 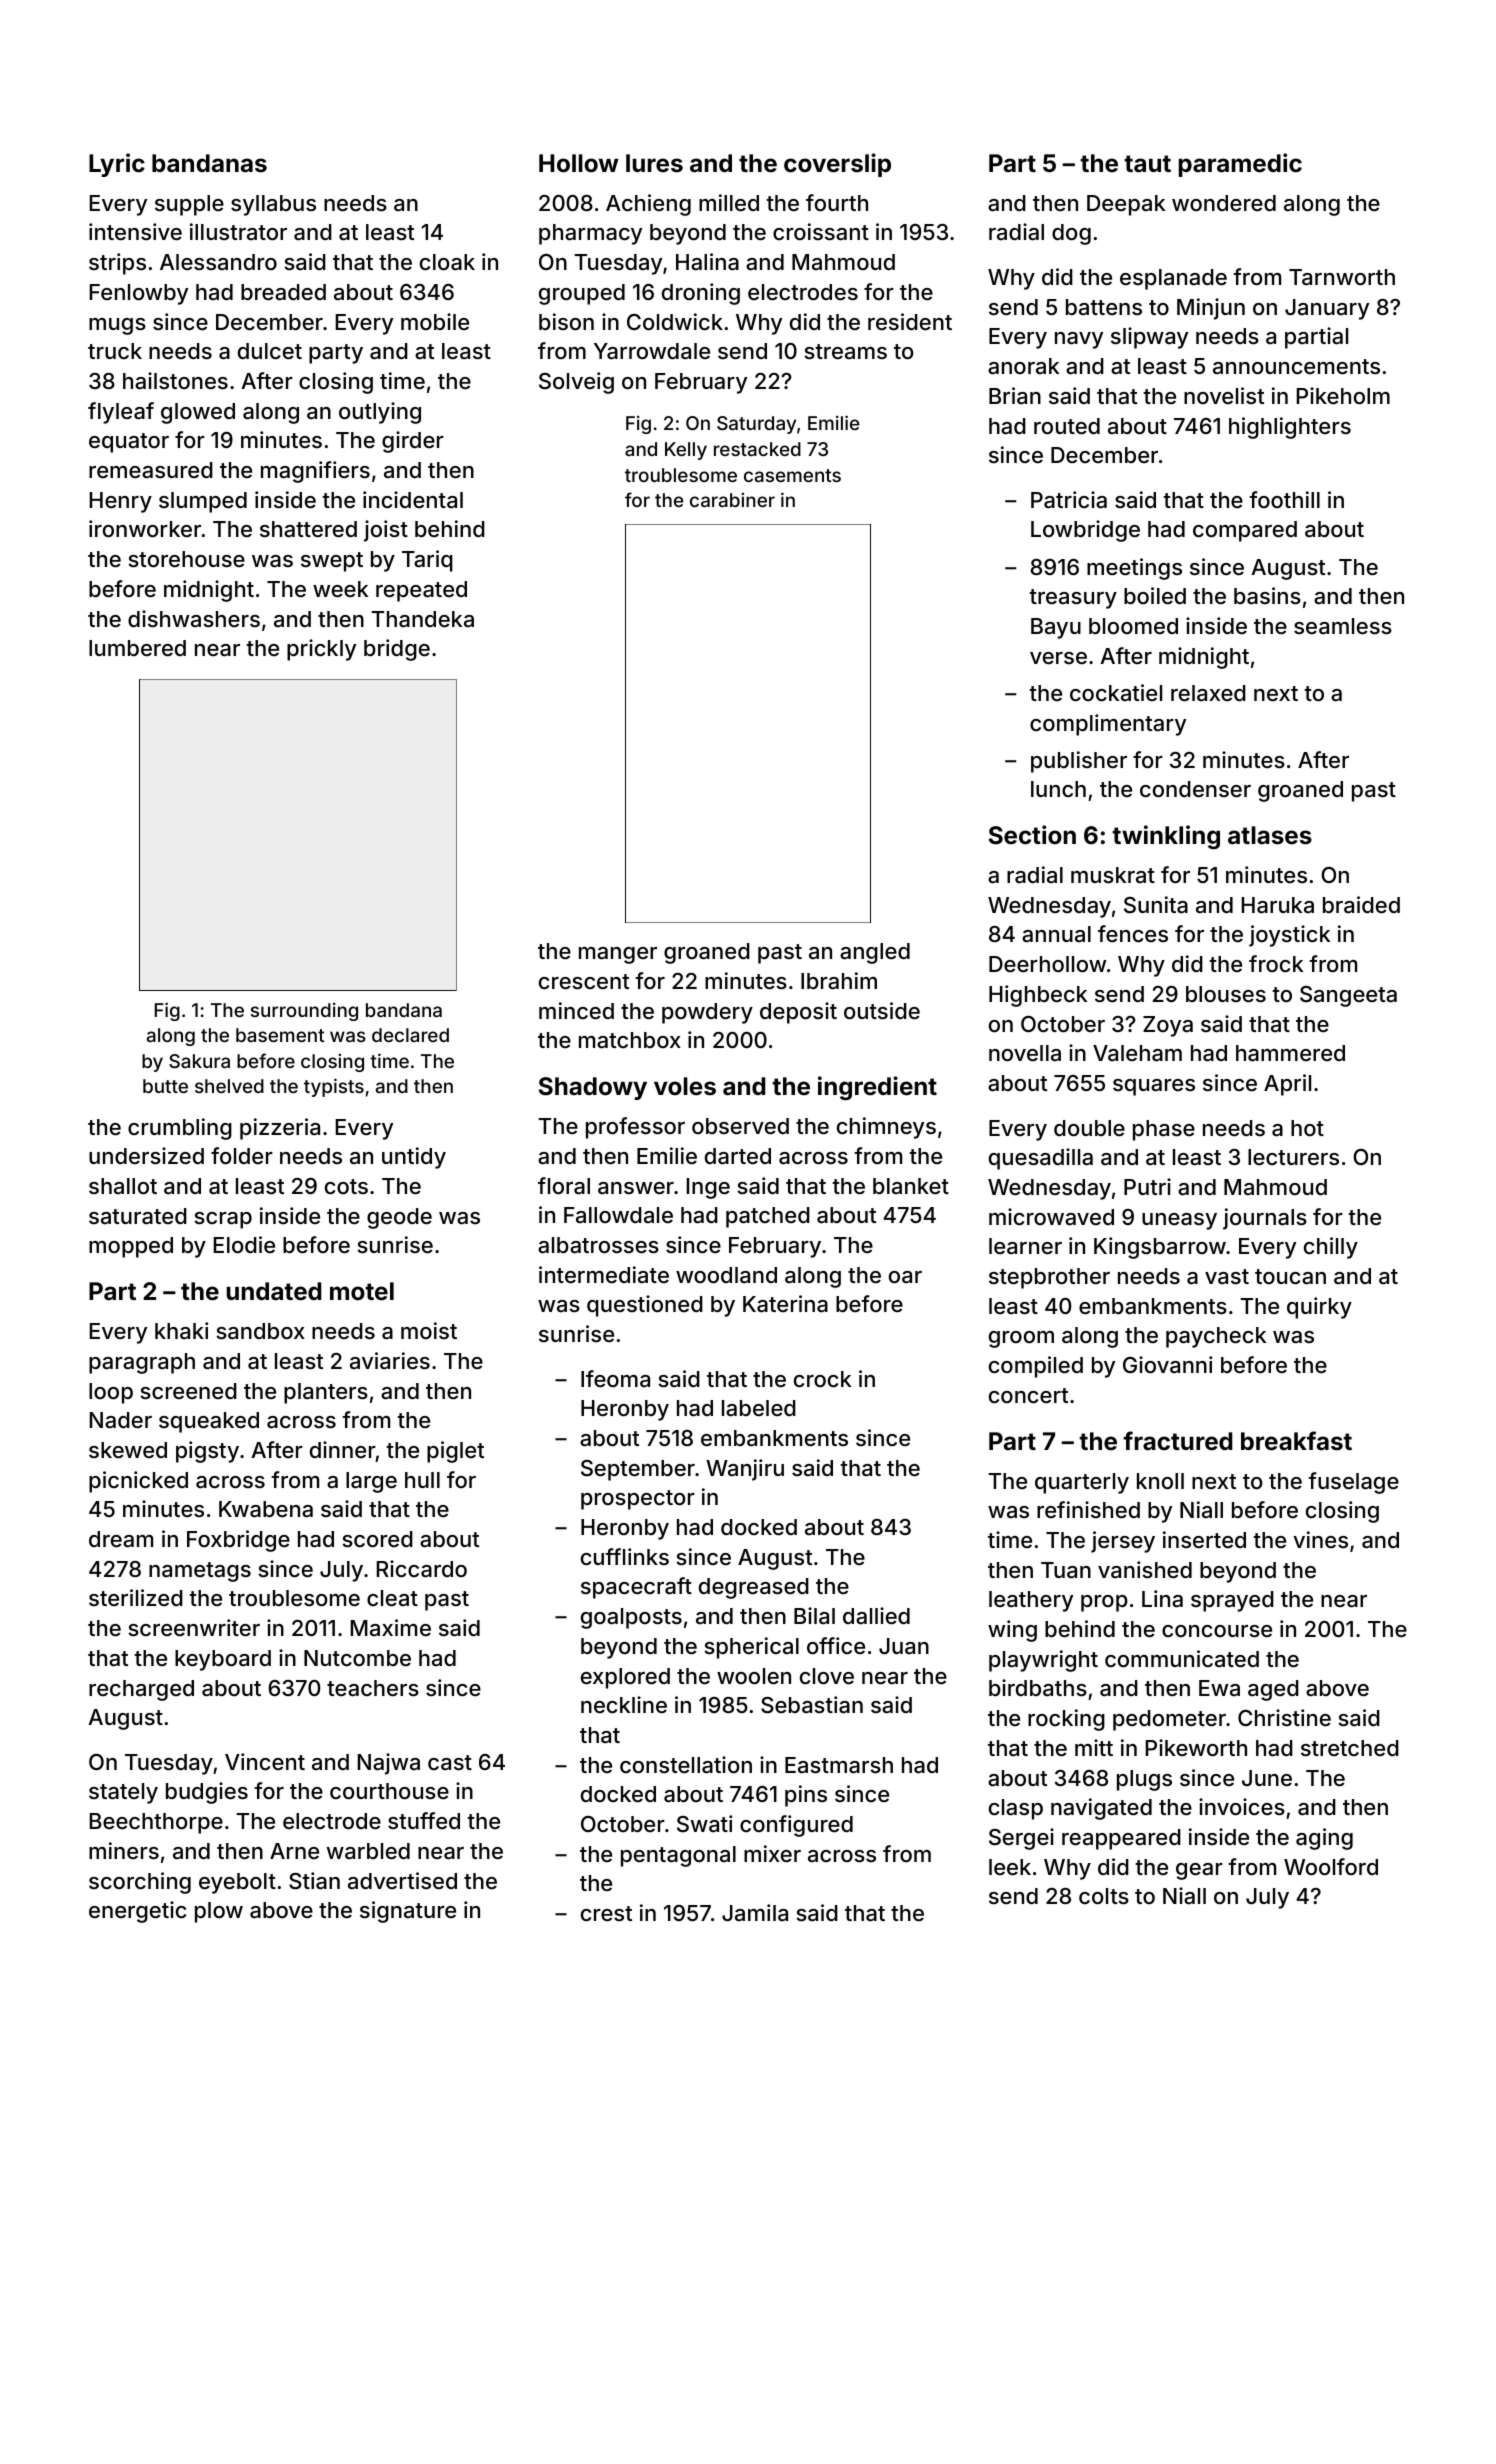 I want to click on Tarnworth, so click(x=1342, y=277).
